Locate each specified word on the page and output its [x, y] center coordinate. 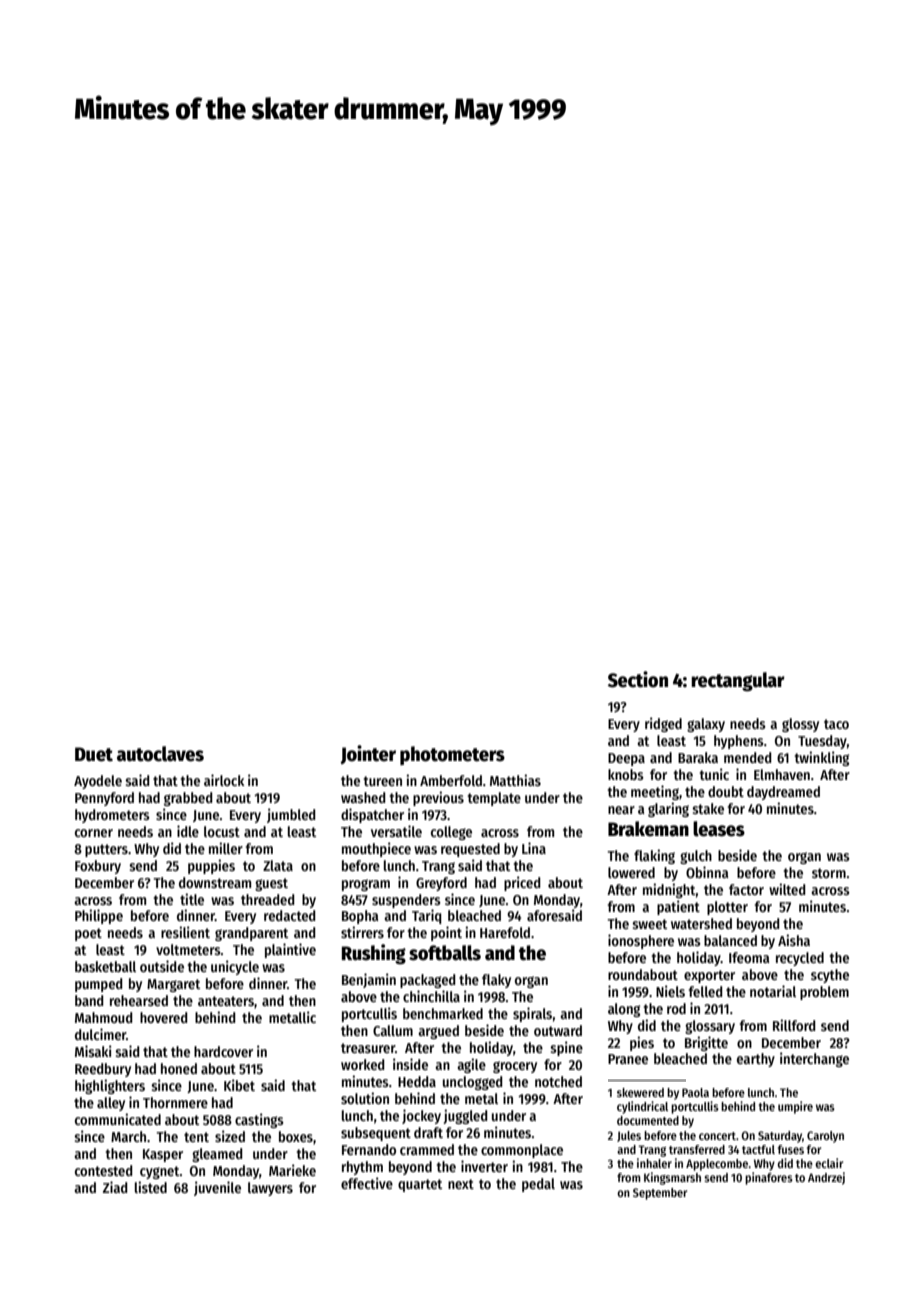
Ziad [115, 1187]
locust [222, 831]
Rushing [374, 954]
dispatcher [372, 815]
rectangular [738, 682]
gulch [696, 857]
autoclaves [160, 754]
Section [638, 679]
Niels [670, 991]
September [660, 1194]
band [89, 1000]
